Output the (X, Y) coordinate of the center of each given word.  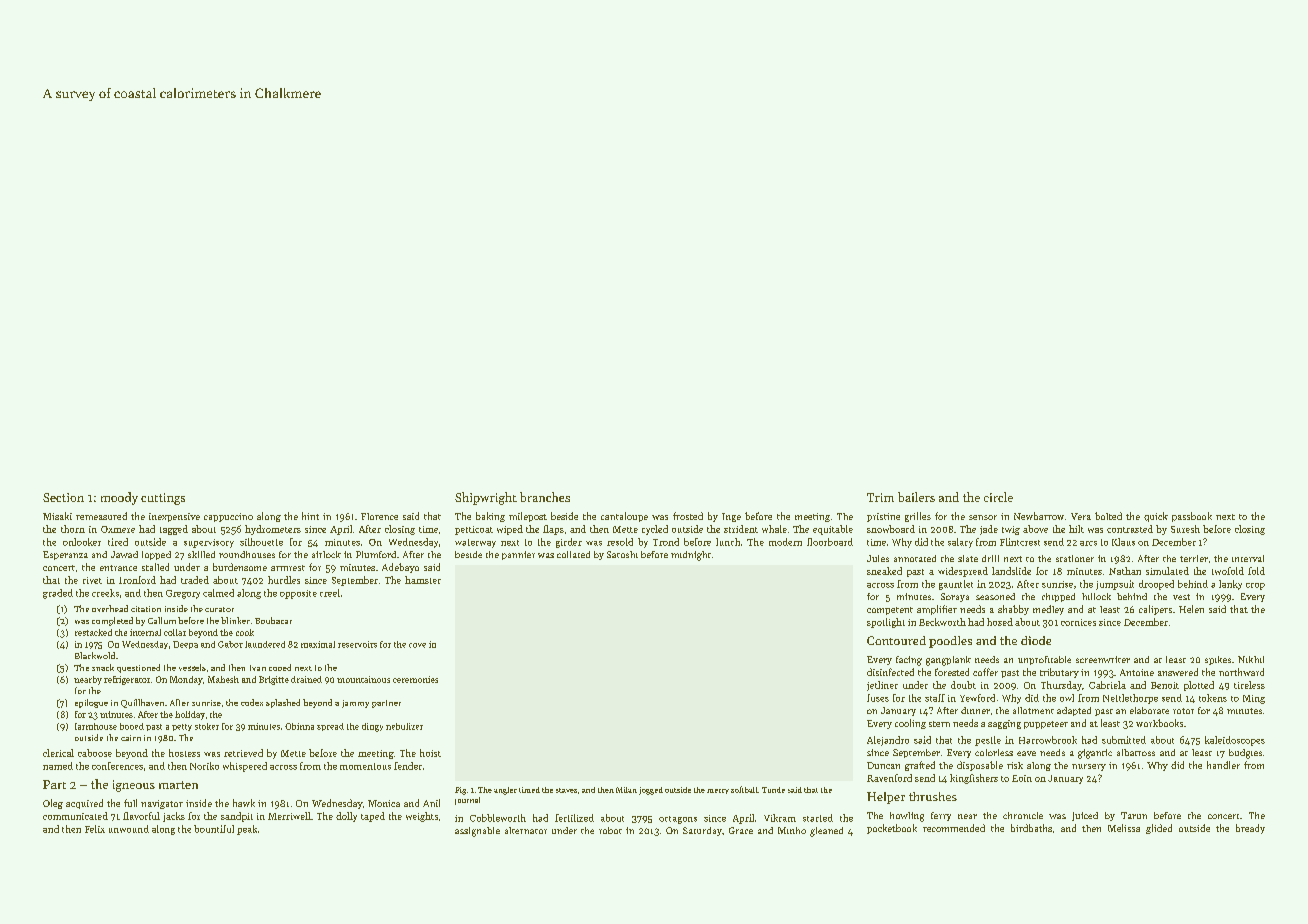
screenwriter (1103, 659)
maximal (318, 644)
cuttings (163, 499)
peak (247, 830)
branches (545, 497)
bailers (916, 497)
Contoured (896, 640)
